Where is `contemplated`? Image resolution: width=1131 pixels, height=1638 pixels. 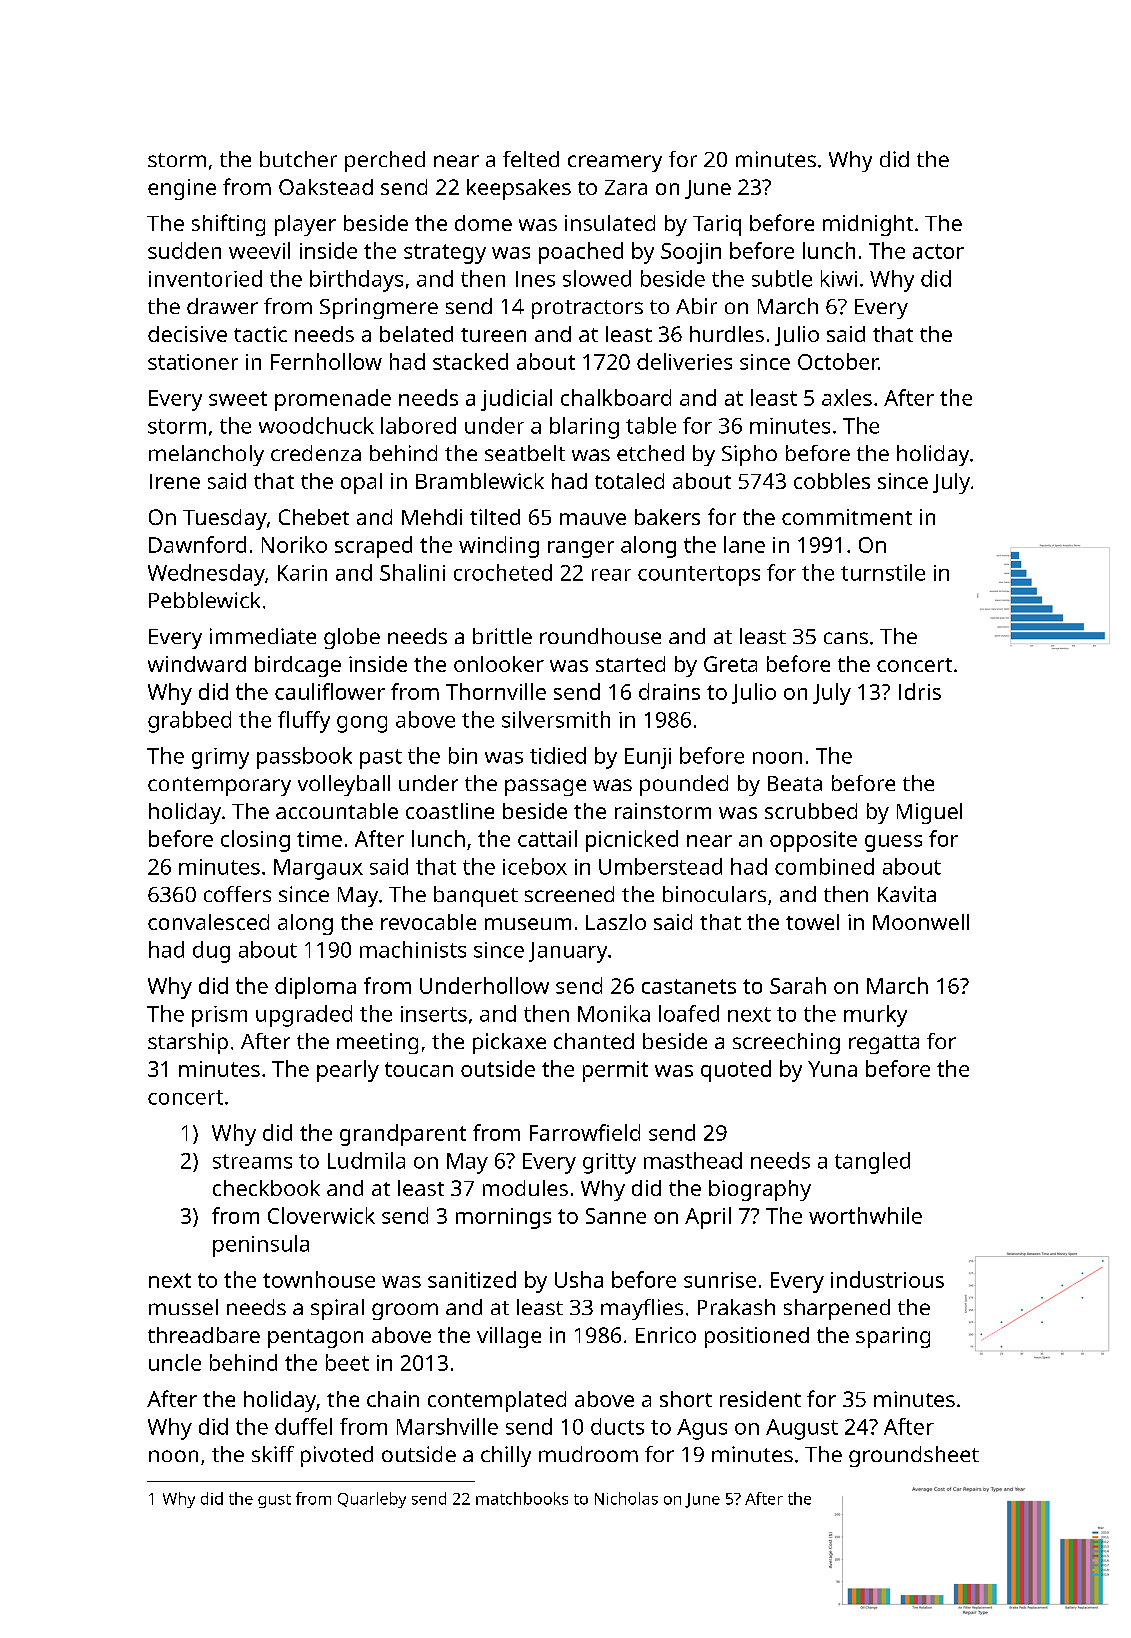 contemplated is located at coordinates (497, 1401).
